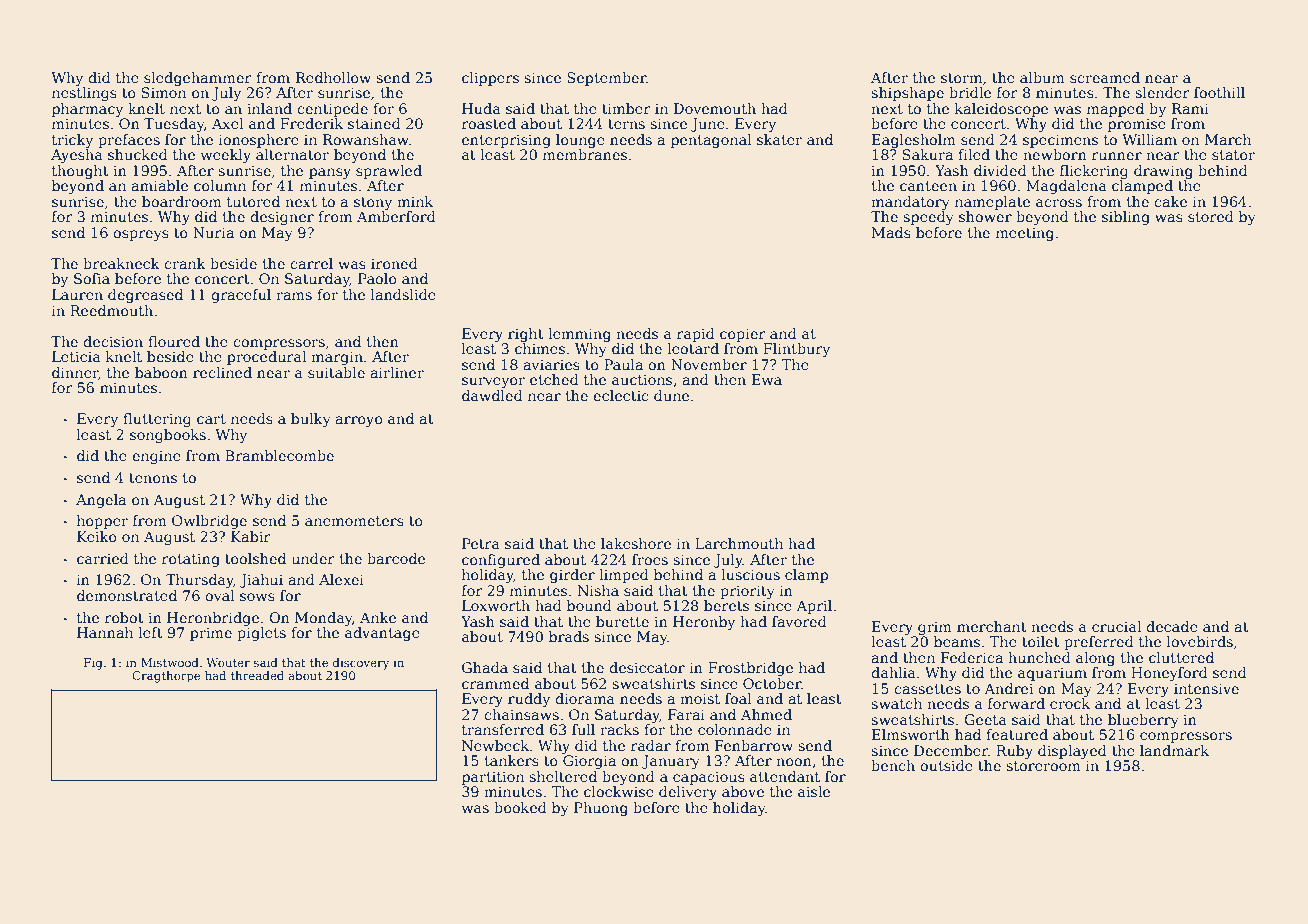 The width and height of the page is (1308, 924). What do you see at coordinates (1228, 139) in the page?
I see `March` at bounding box center [1228, 139].
